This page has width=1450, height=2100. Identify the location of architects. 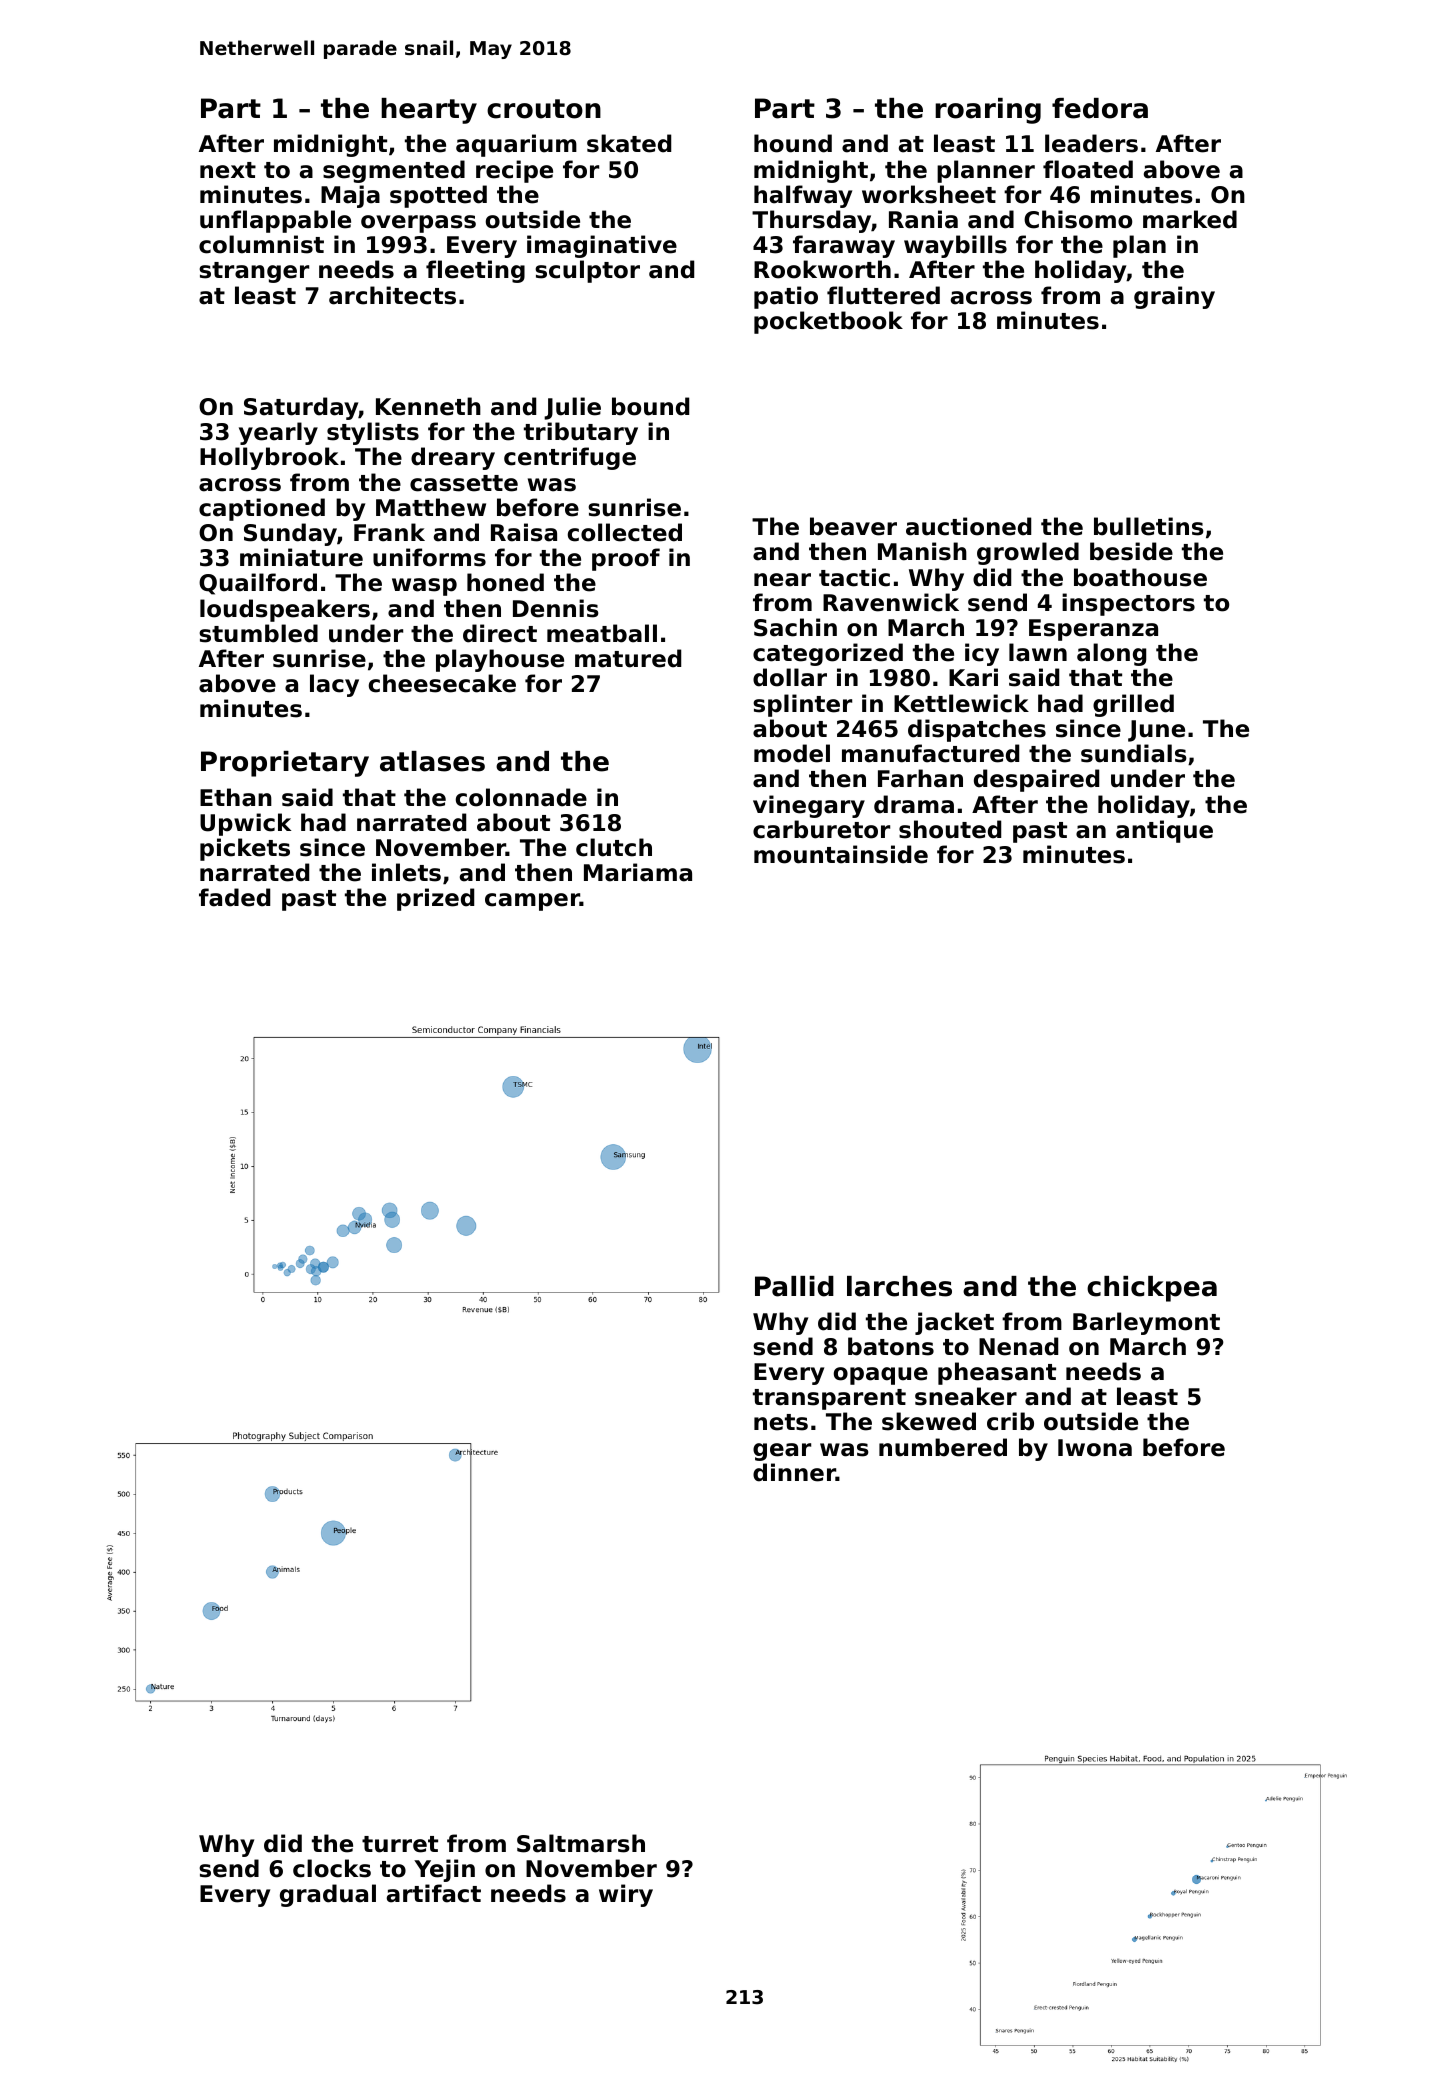
(392, 295).
